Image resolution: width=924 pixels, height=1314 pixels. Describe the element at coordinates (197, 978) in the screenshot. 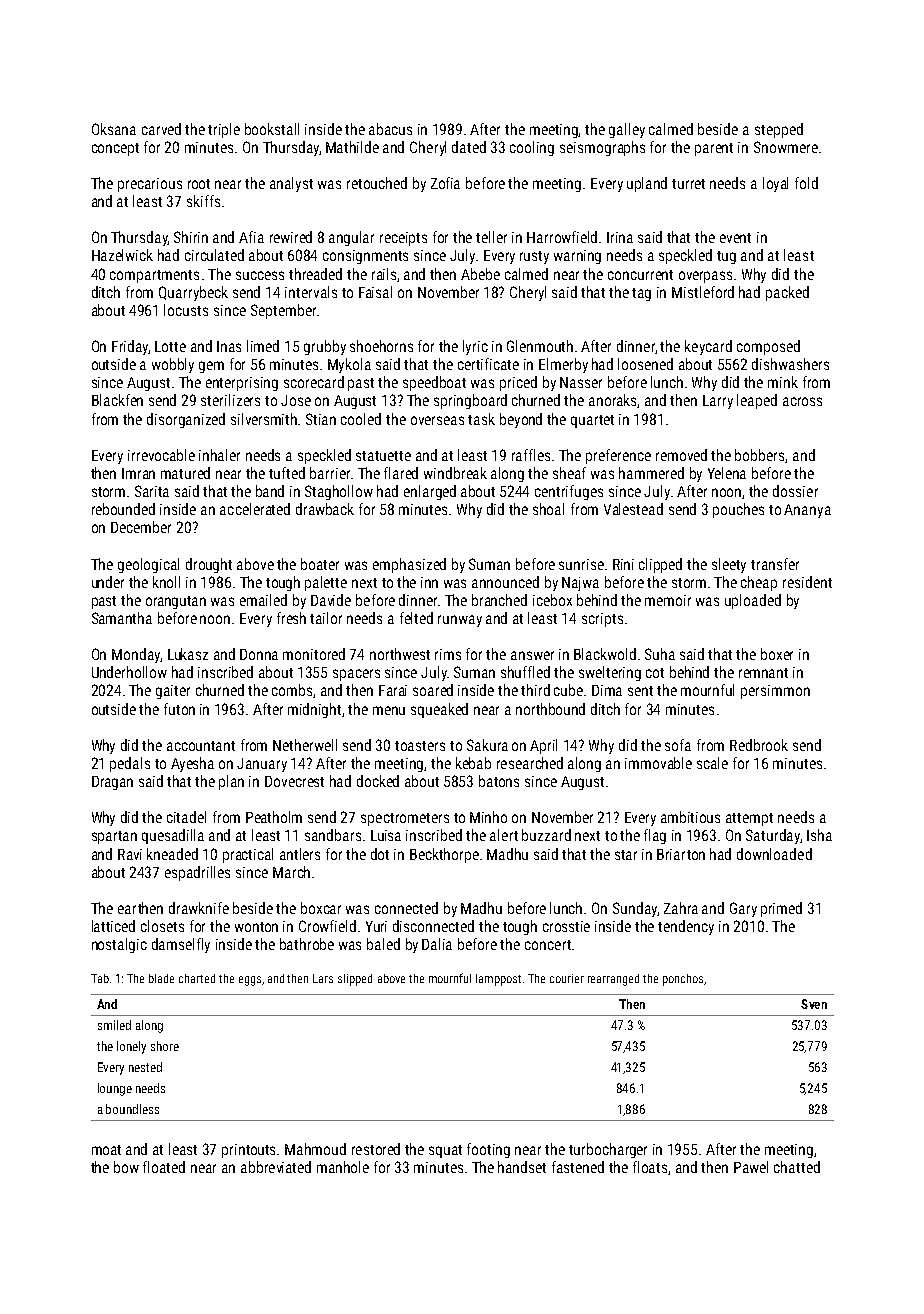

I see `charted` at that location.
